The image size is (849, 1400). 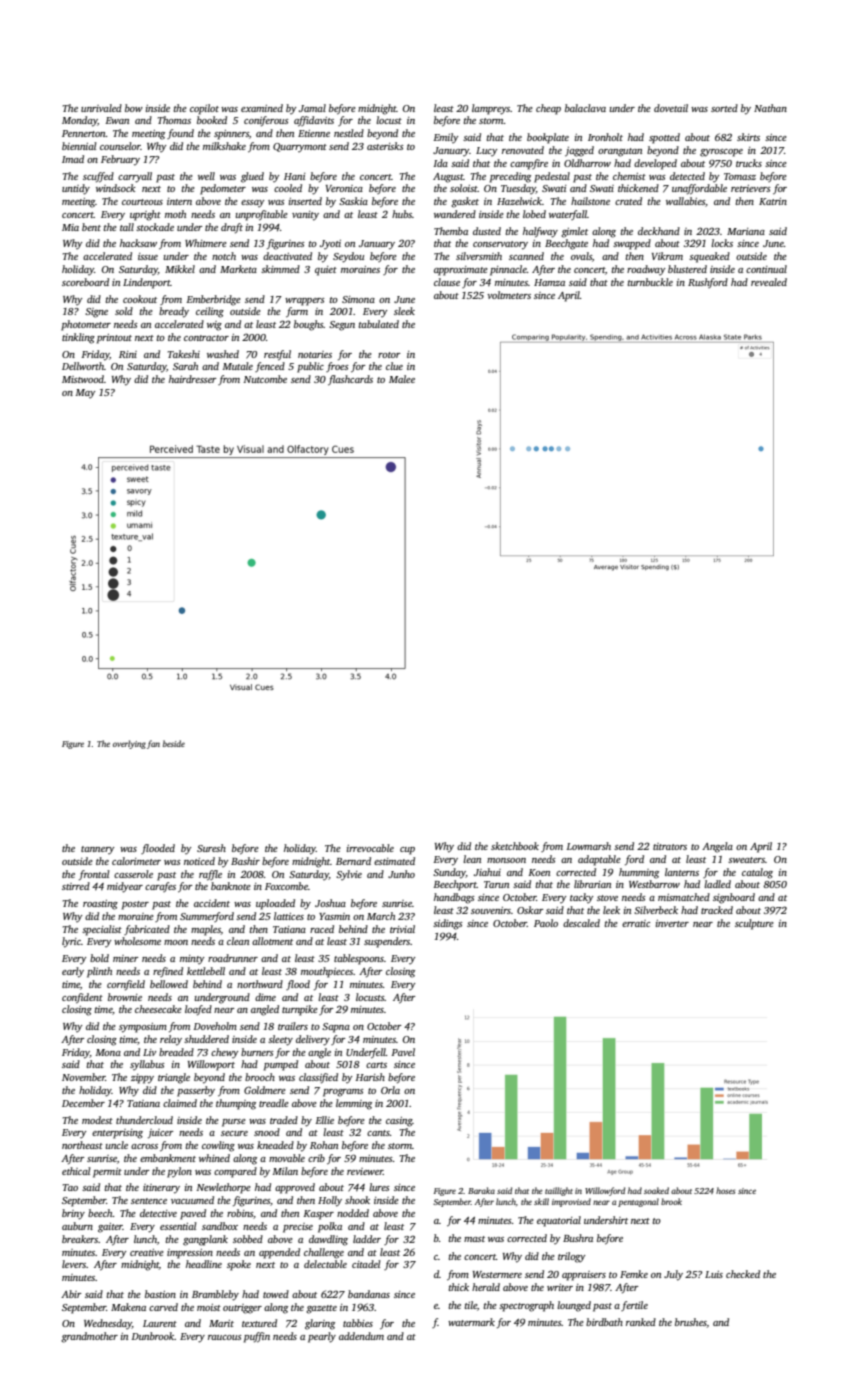 I want to click on glued, so click(x=252, y=177).
